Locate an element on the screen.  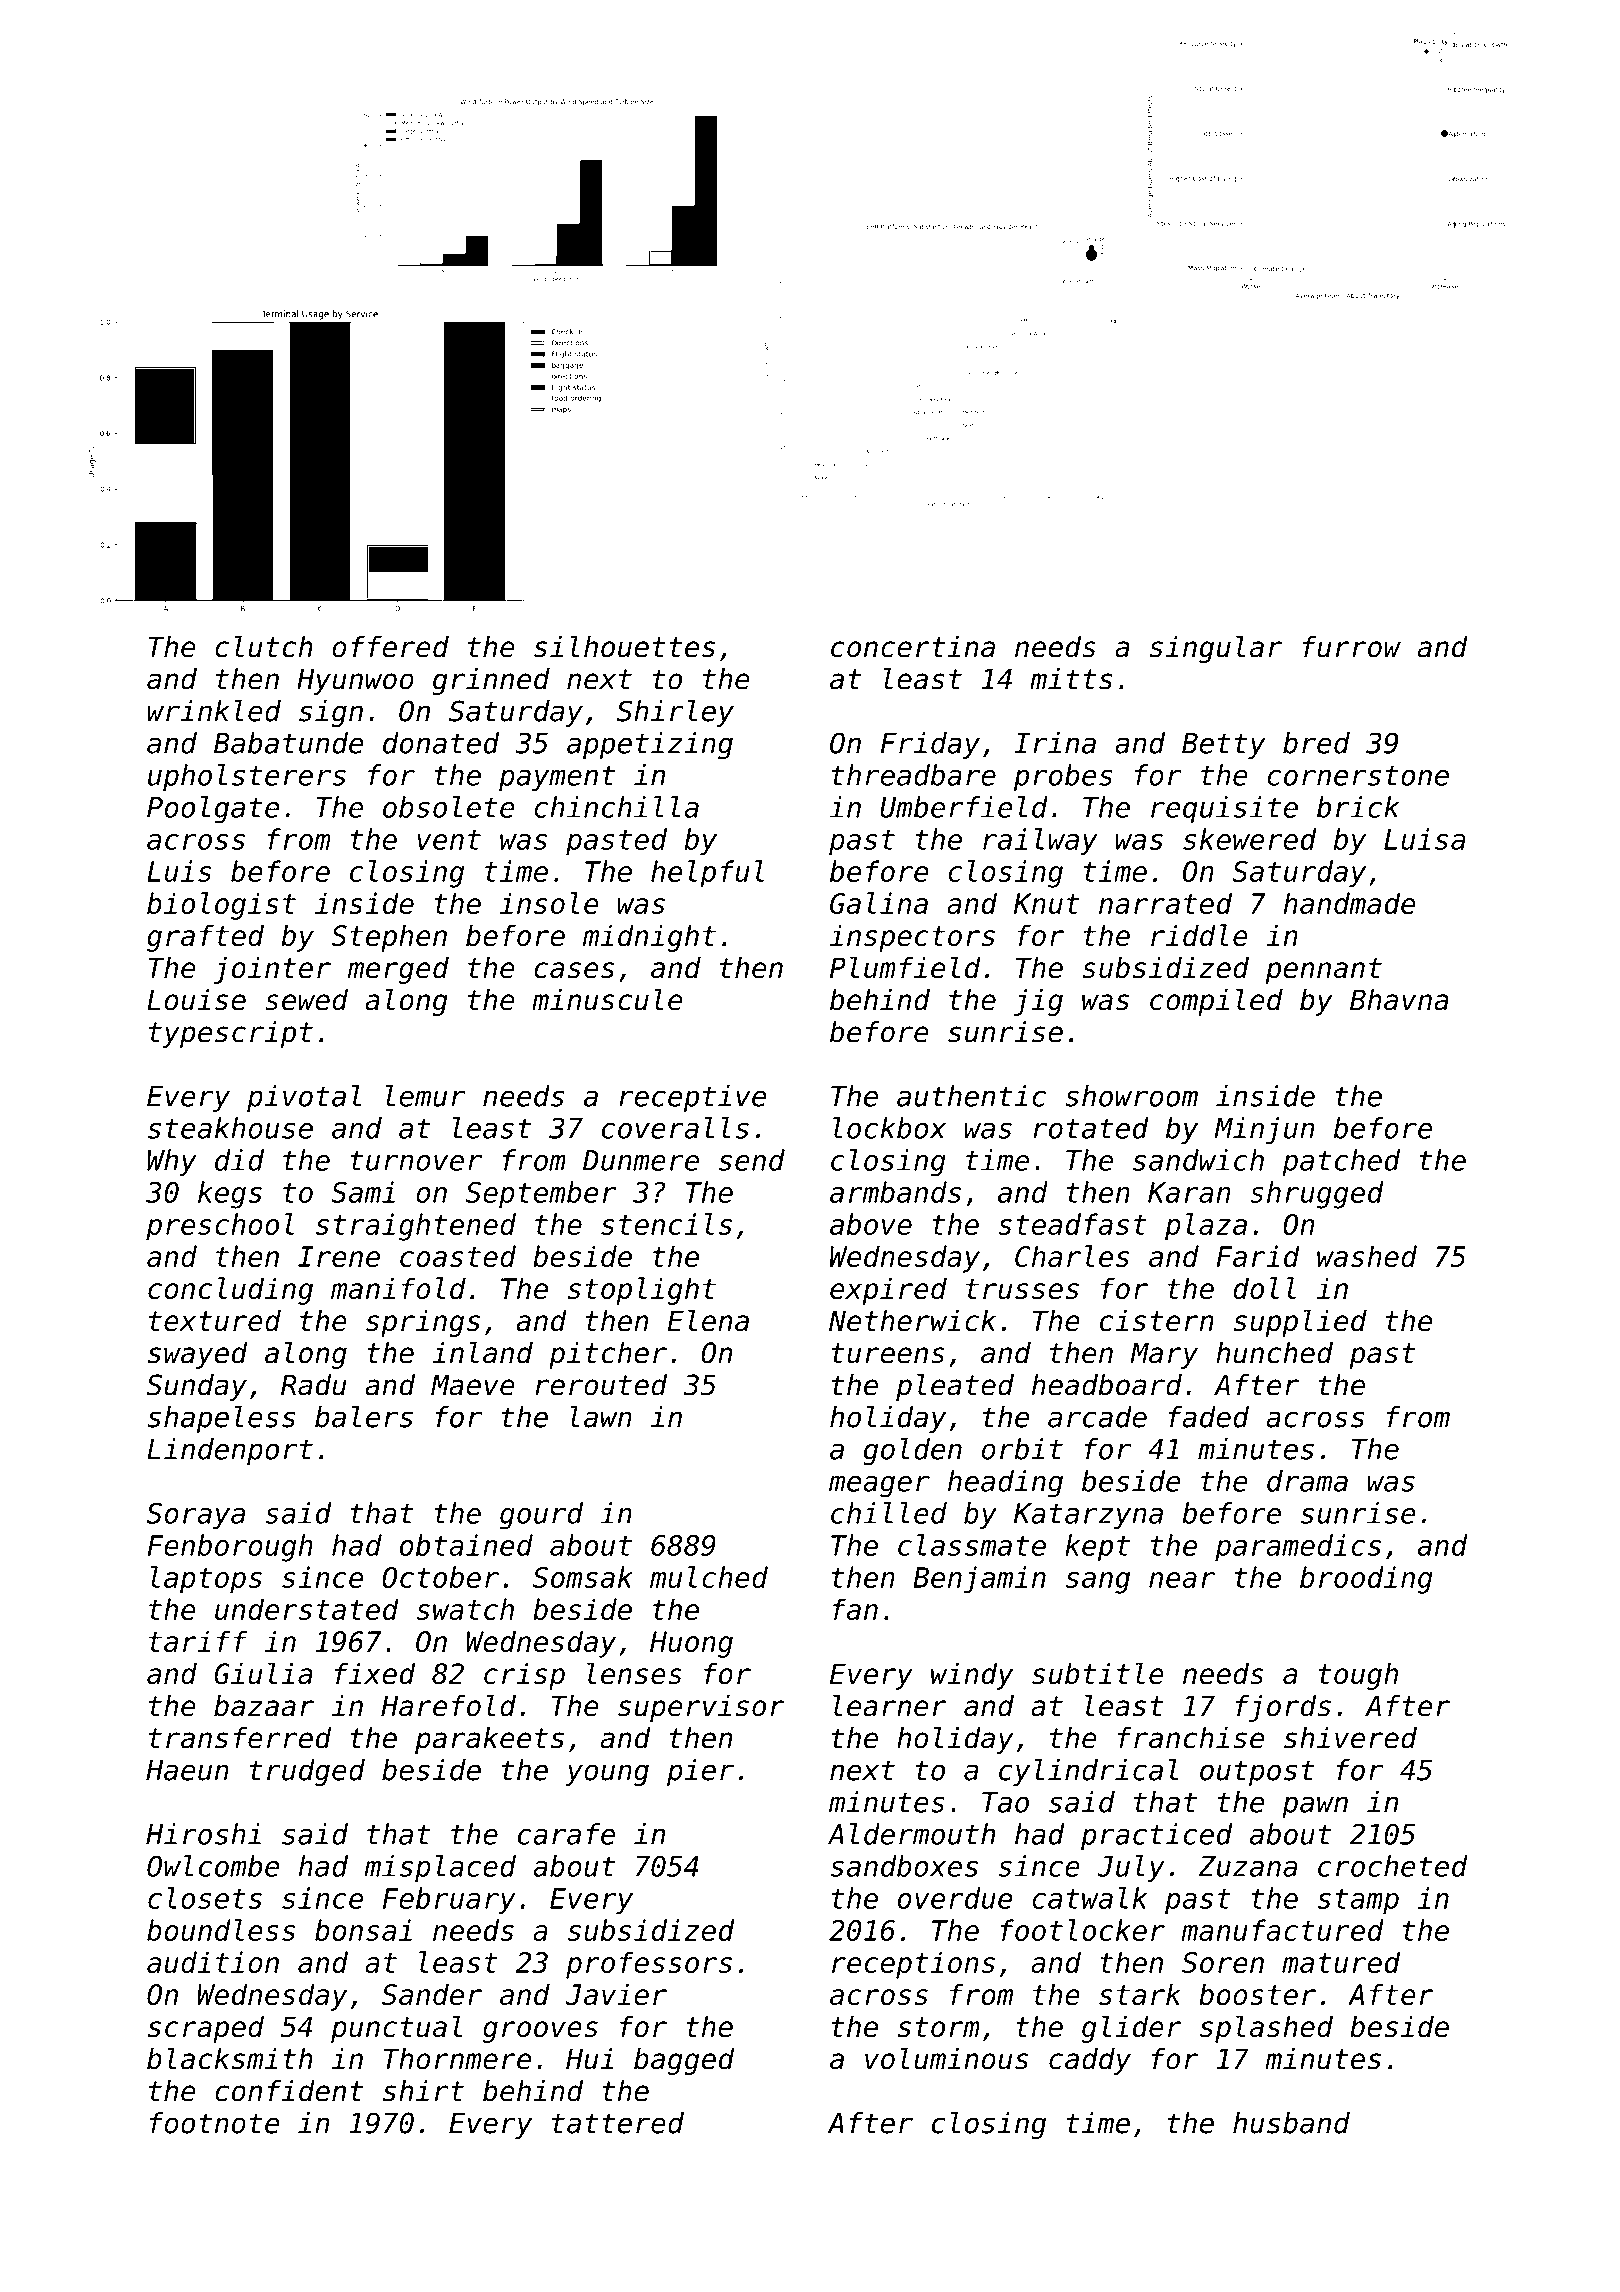
trudged is located at coordinates (307, 1772).
